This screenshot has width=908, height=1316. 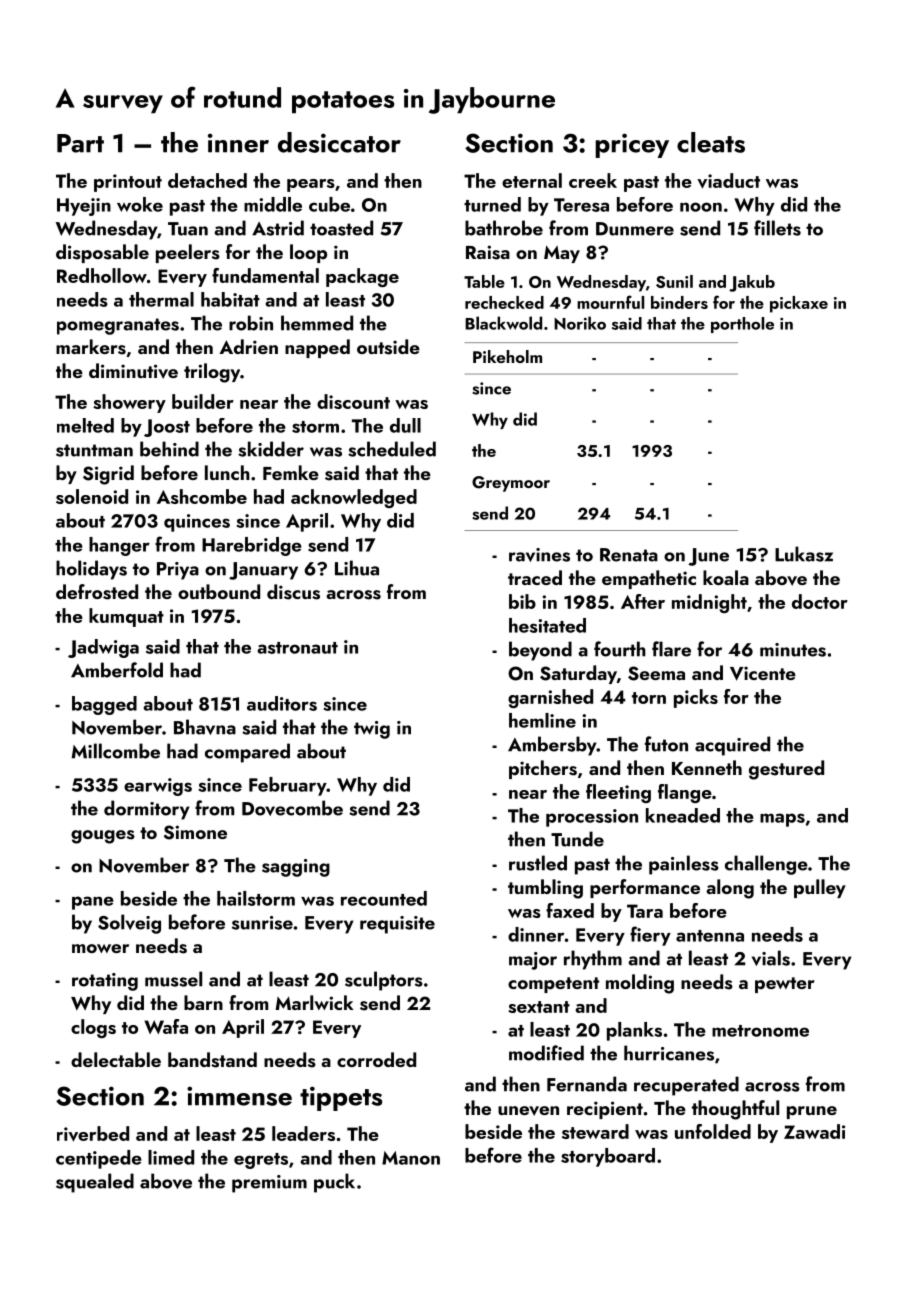 What do you see at coordinates (247, 753) in the screenshot?
I see `compared` at bounding box center [247, 753].
